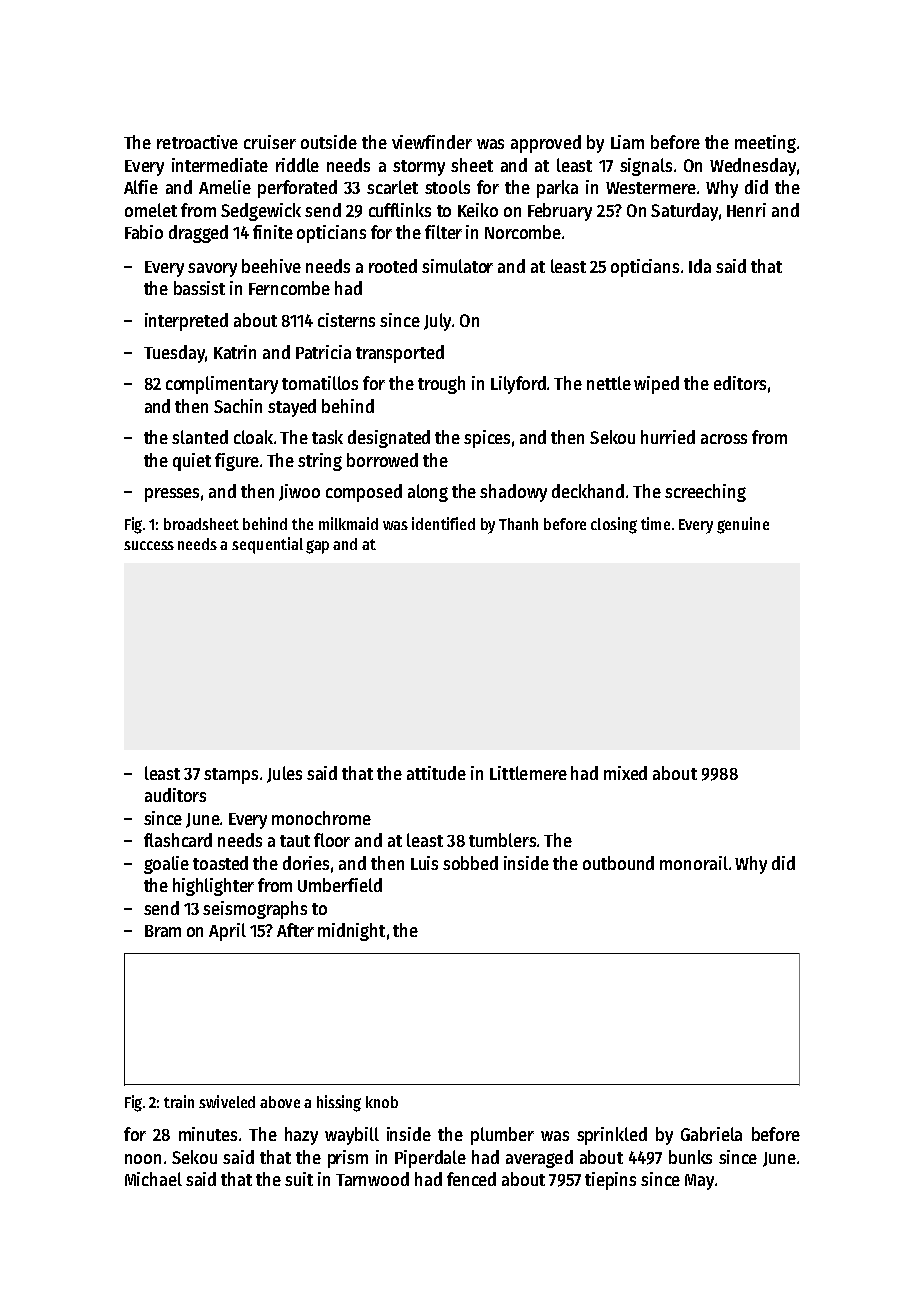  I want to click on knob, so click(382, 1102).
